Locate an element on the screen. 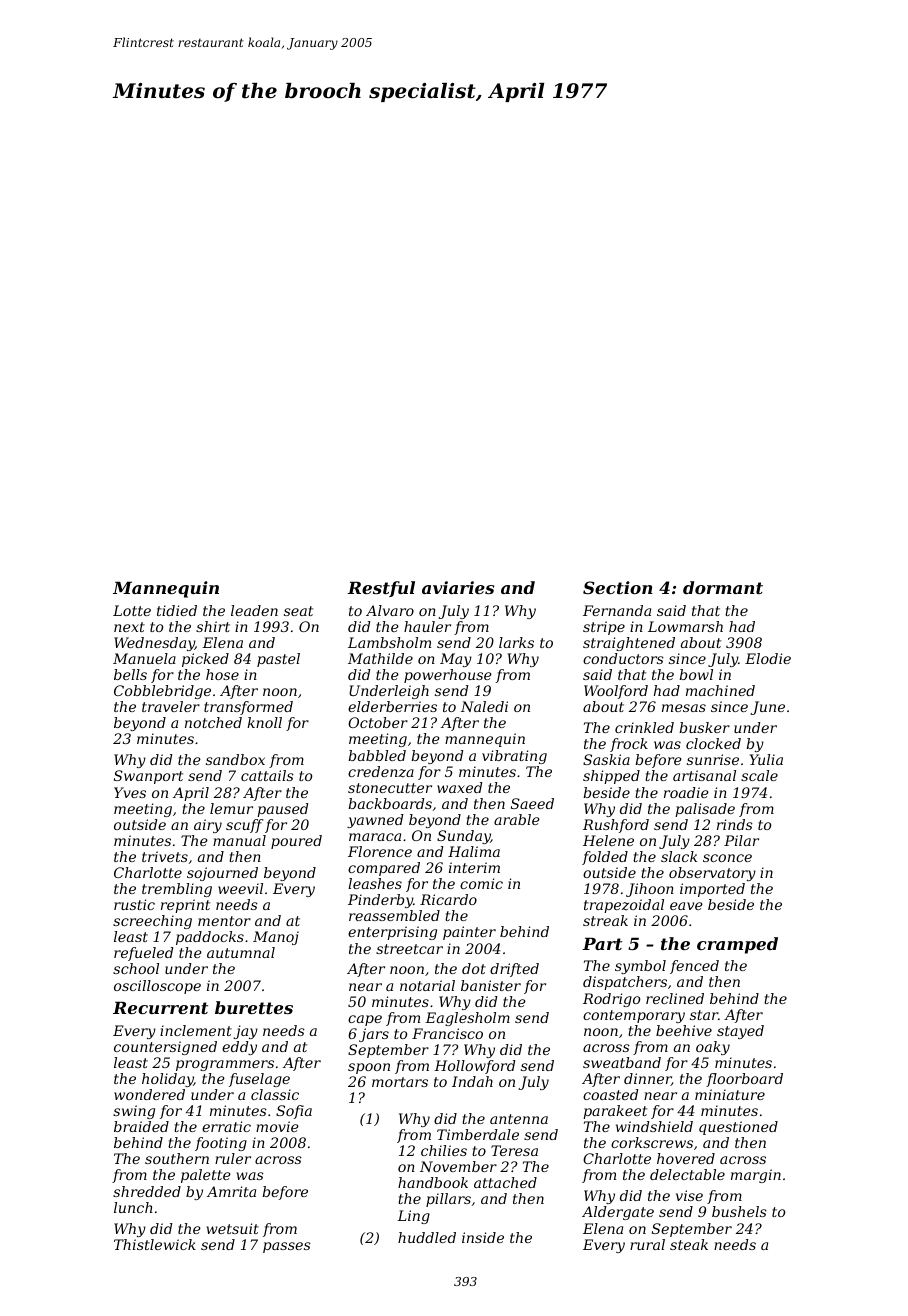 The width and height of the screenshot is (908, 1316). dormant is located at coordinates (723, 587).
